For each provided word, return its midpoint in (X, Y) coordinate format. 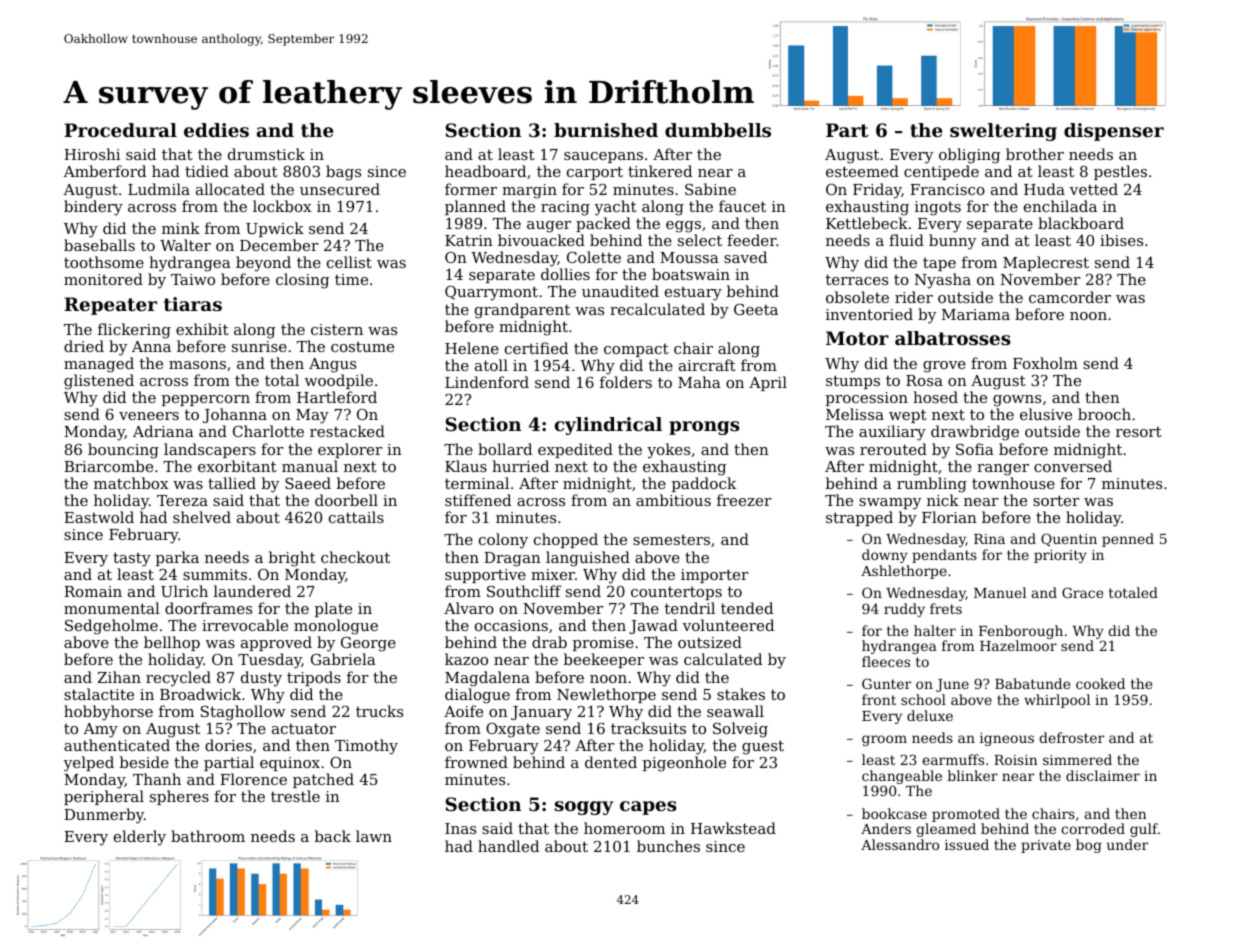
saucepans (603, 157)
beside (144, 762)
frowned (476, 762)
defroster (1071, 737)
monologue (336, 627)
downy (885, 556)
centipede (941, 172)
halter (935, 630)
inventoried (869, 314)
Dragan (512, 559)
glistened (99, 382)
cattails (356, 517)
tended (747, 608)
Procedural (120, 130)
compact (636, 350)
